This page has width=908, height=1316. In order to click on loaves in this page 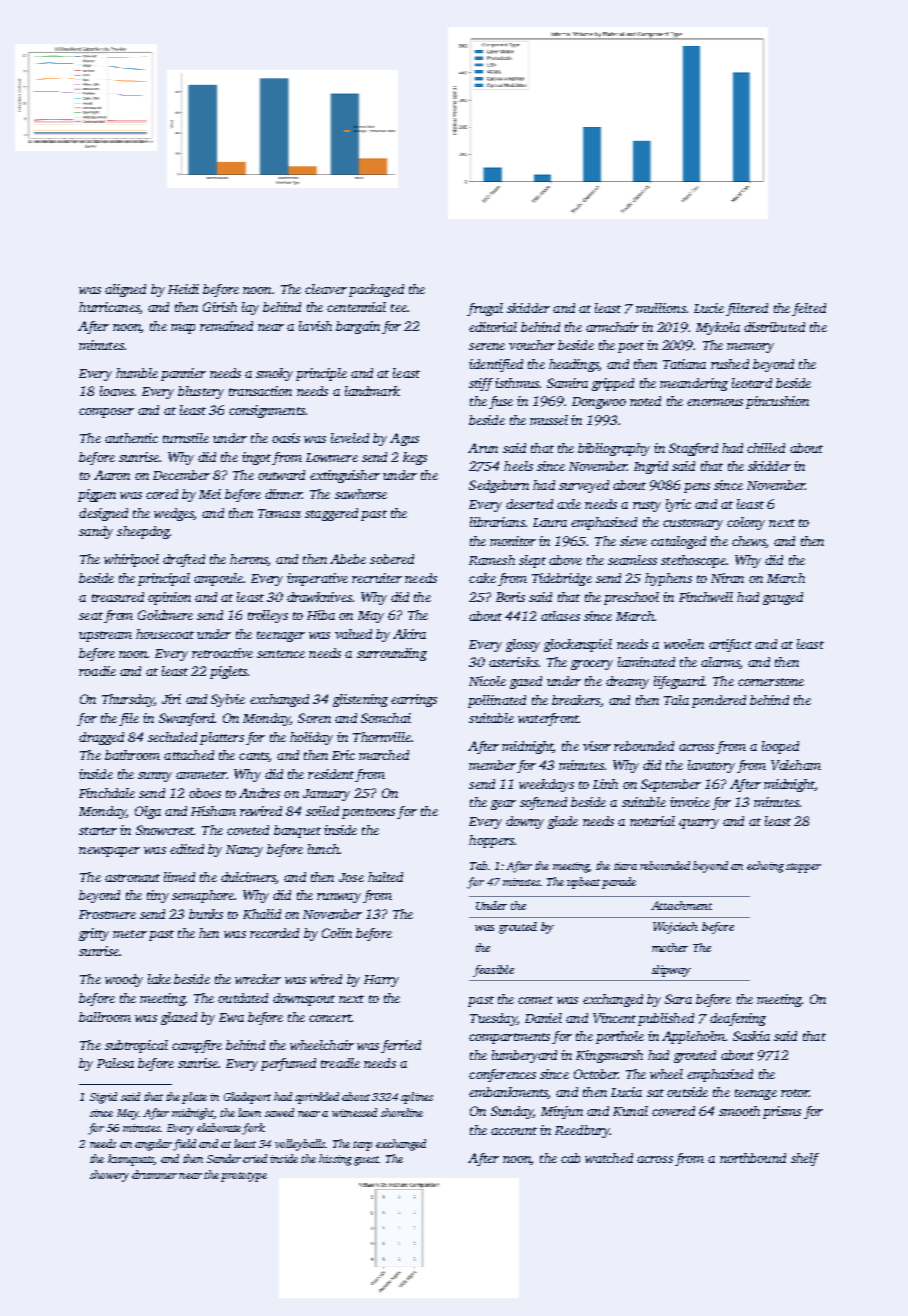, I will do `click(117, 391)`.
